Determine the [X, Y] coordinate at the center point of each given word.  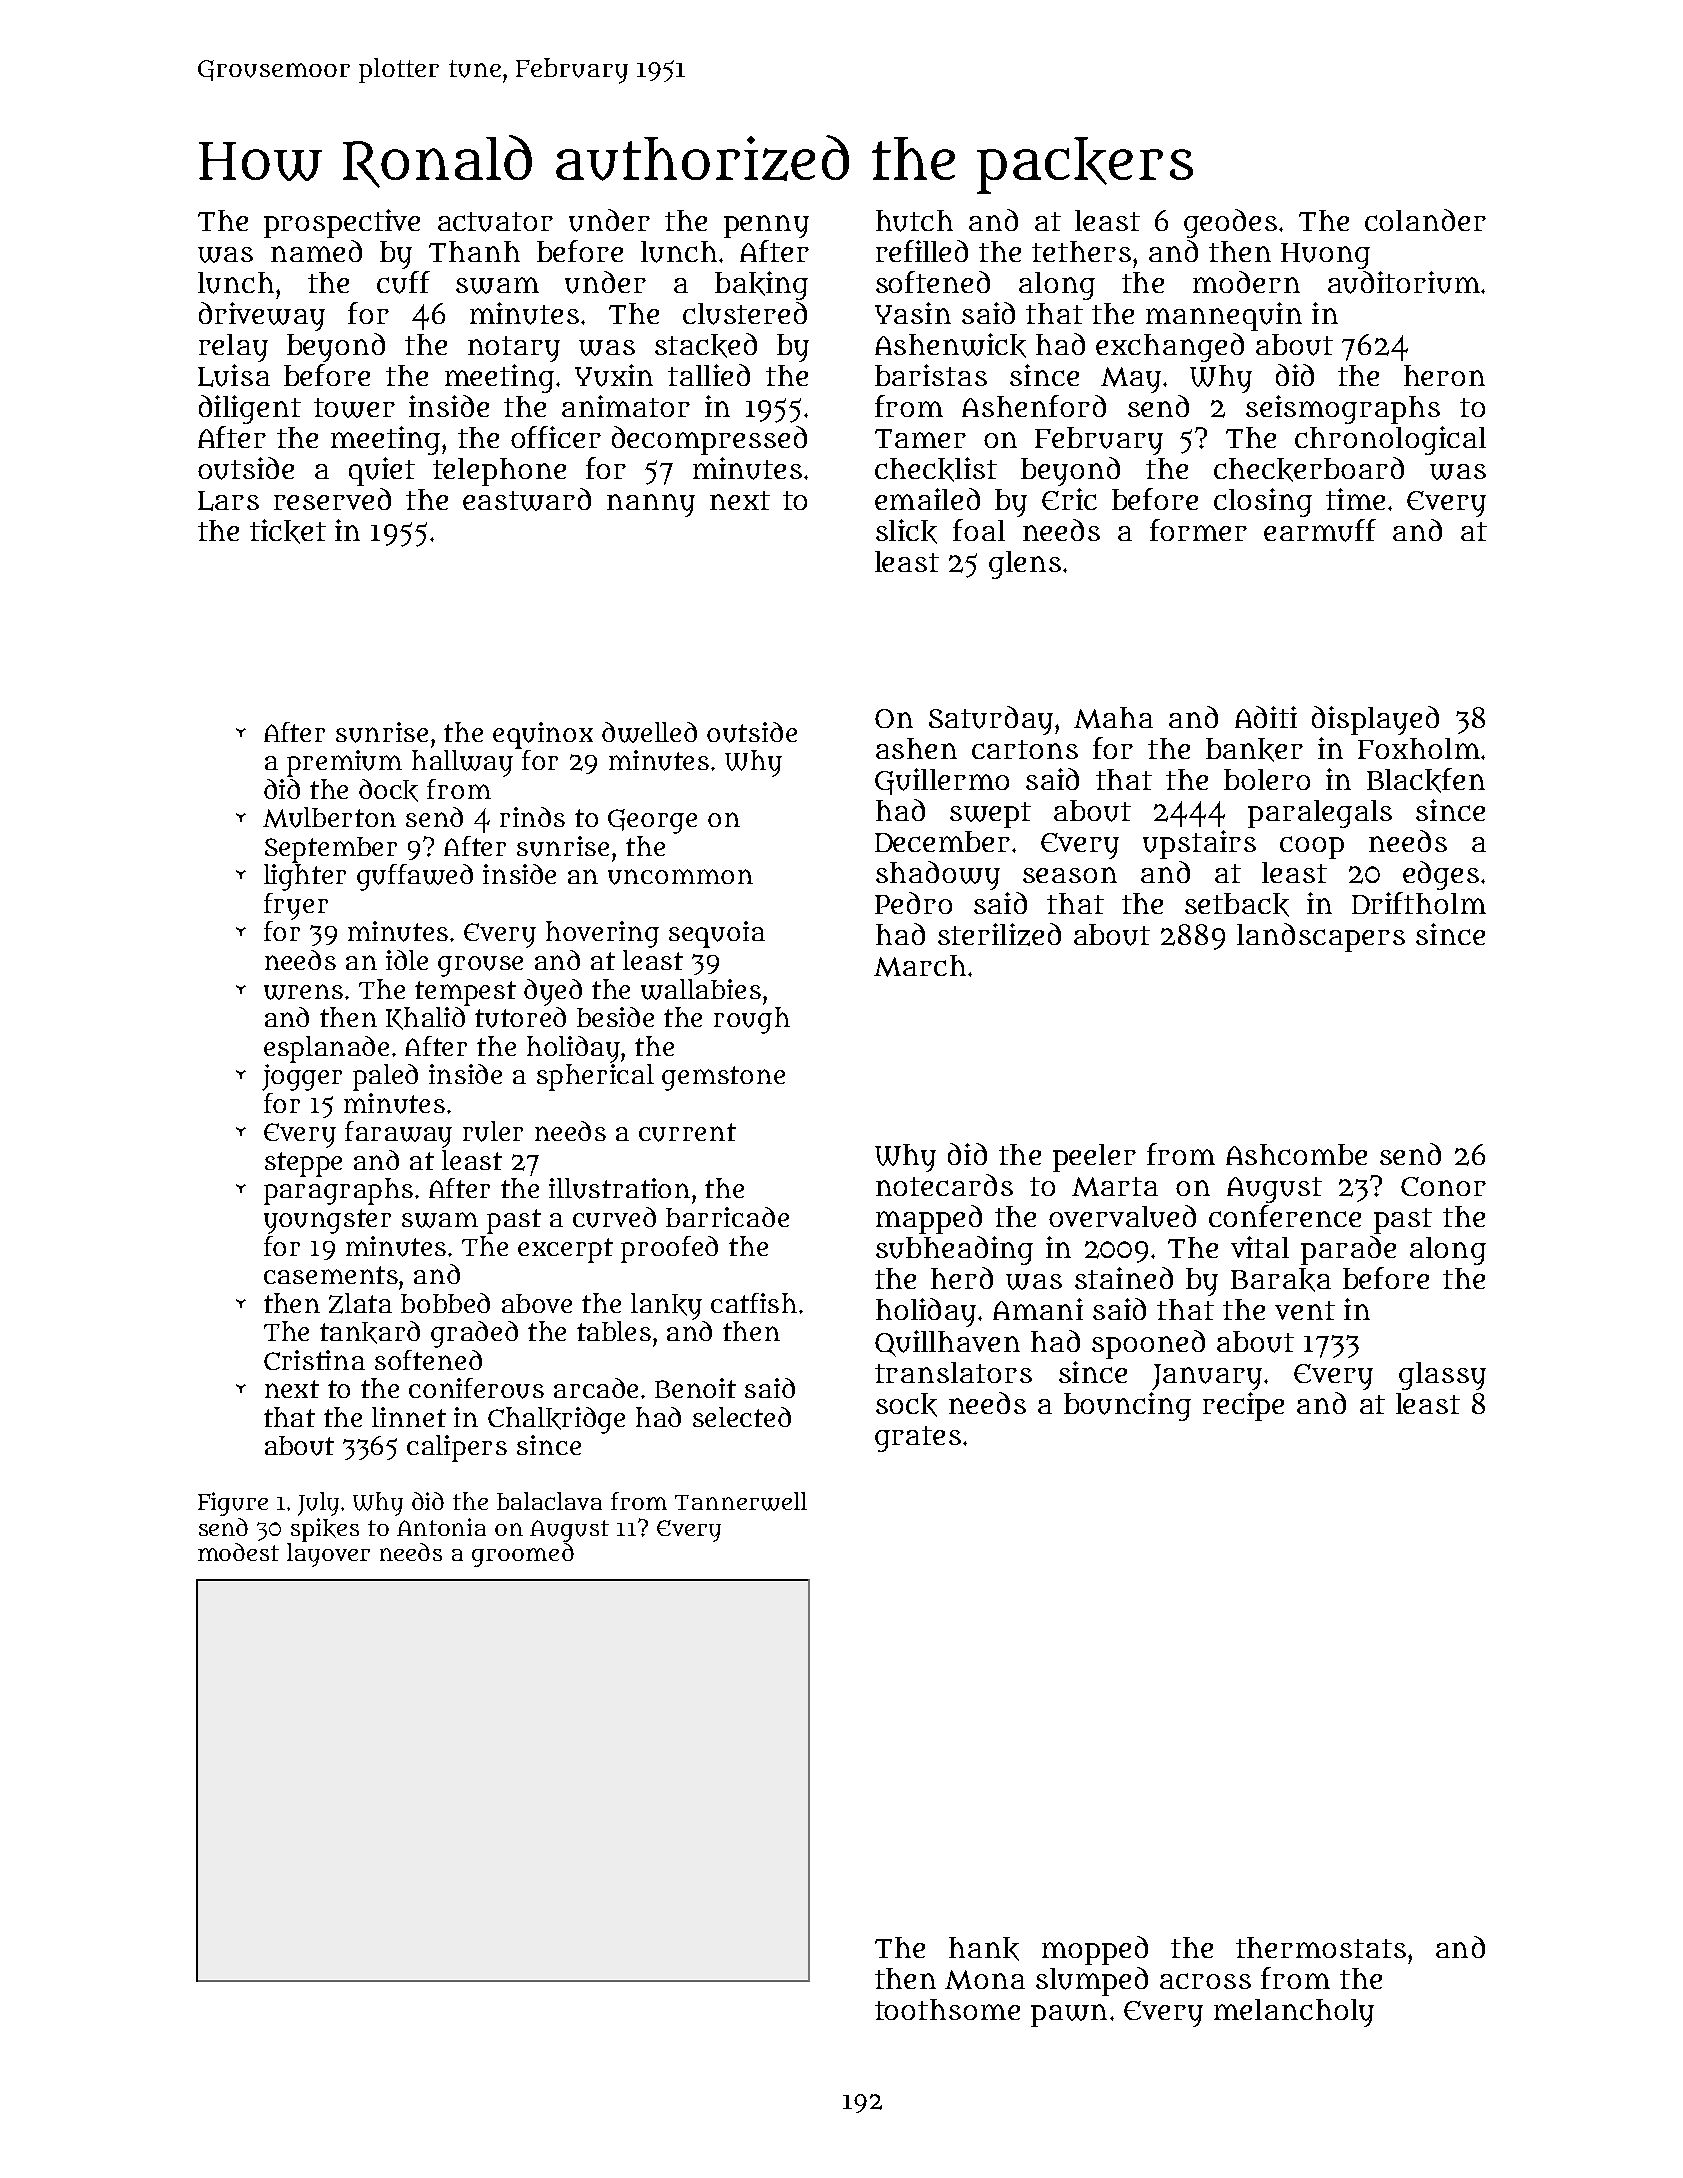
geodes [1230, 223]
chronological [1390, 440]
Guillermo [942, 781]
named [316, 251]
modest [238, 1552]
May [1131, 380]
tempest [465, 993]
